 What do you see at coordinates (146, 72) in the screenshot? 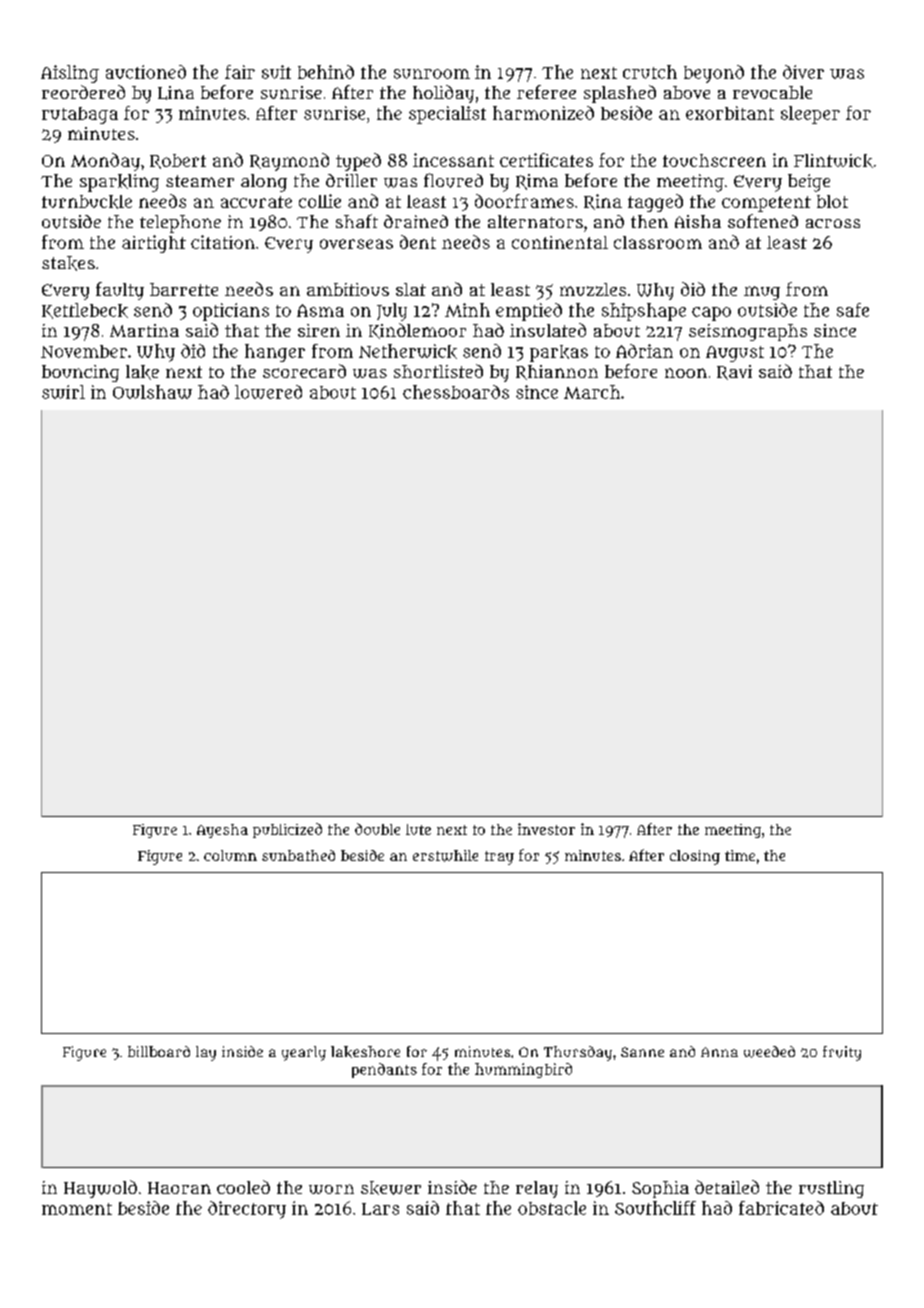
I see `auctioned` at bounding box center [146, 72].
